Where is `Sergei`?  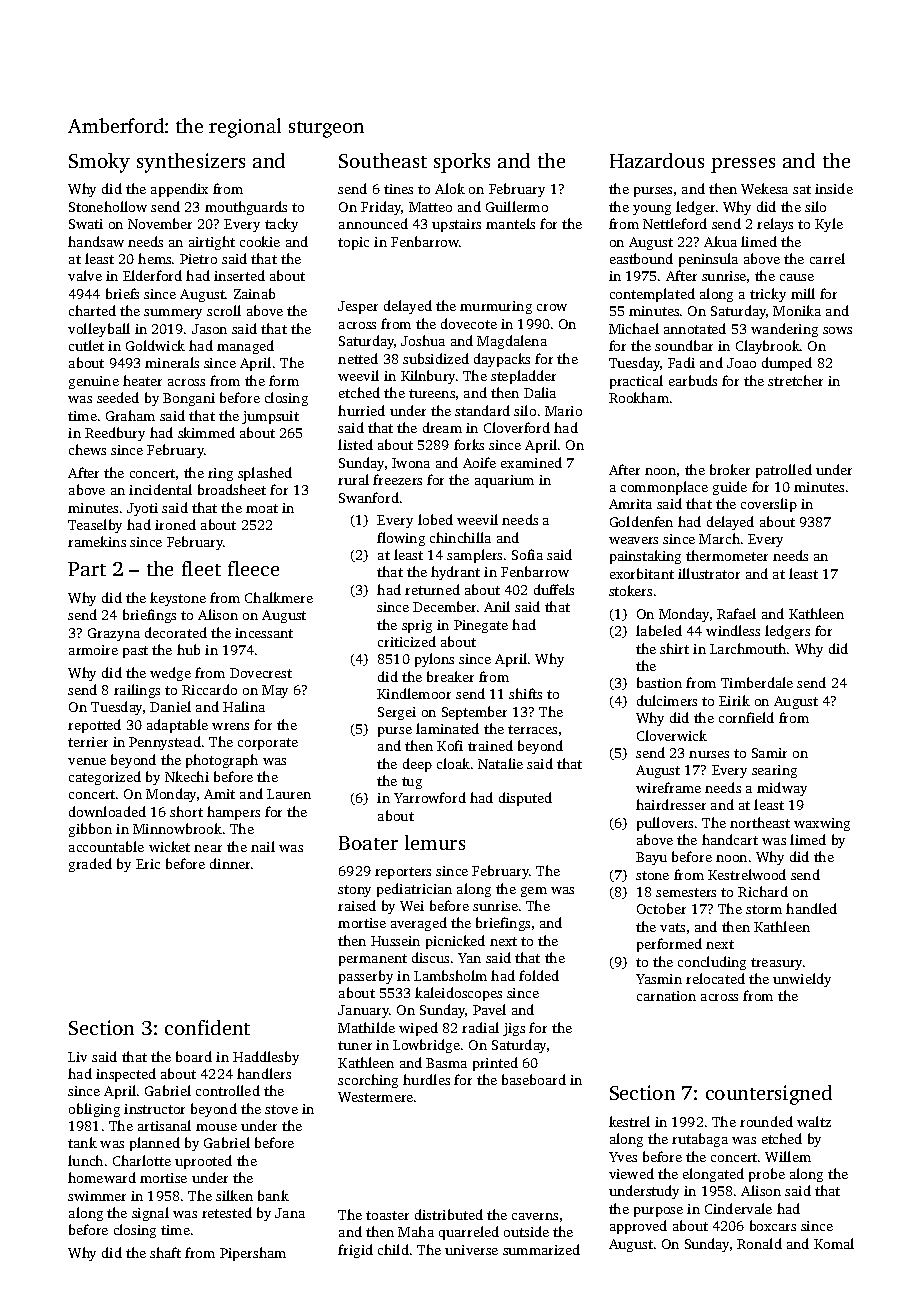 Sergei is located at coordinates (397, 713).
